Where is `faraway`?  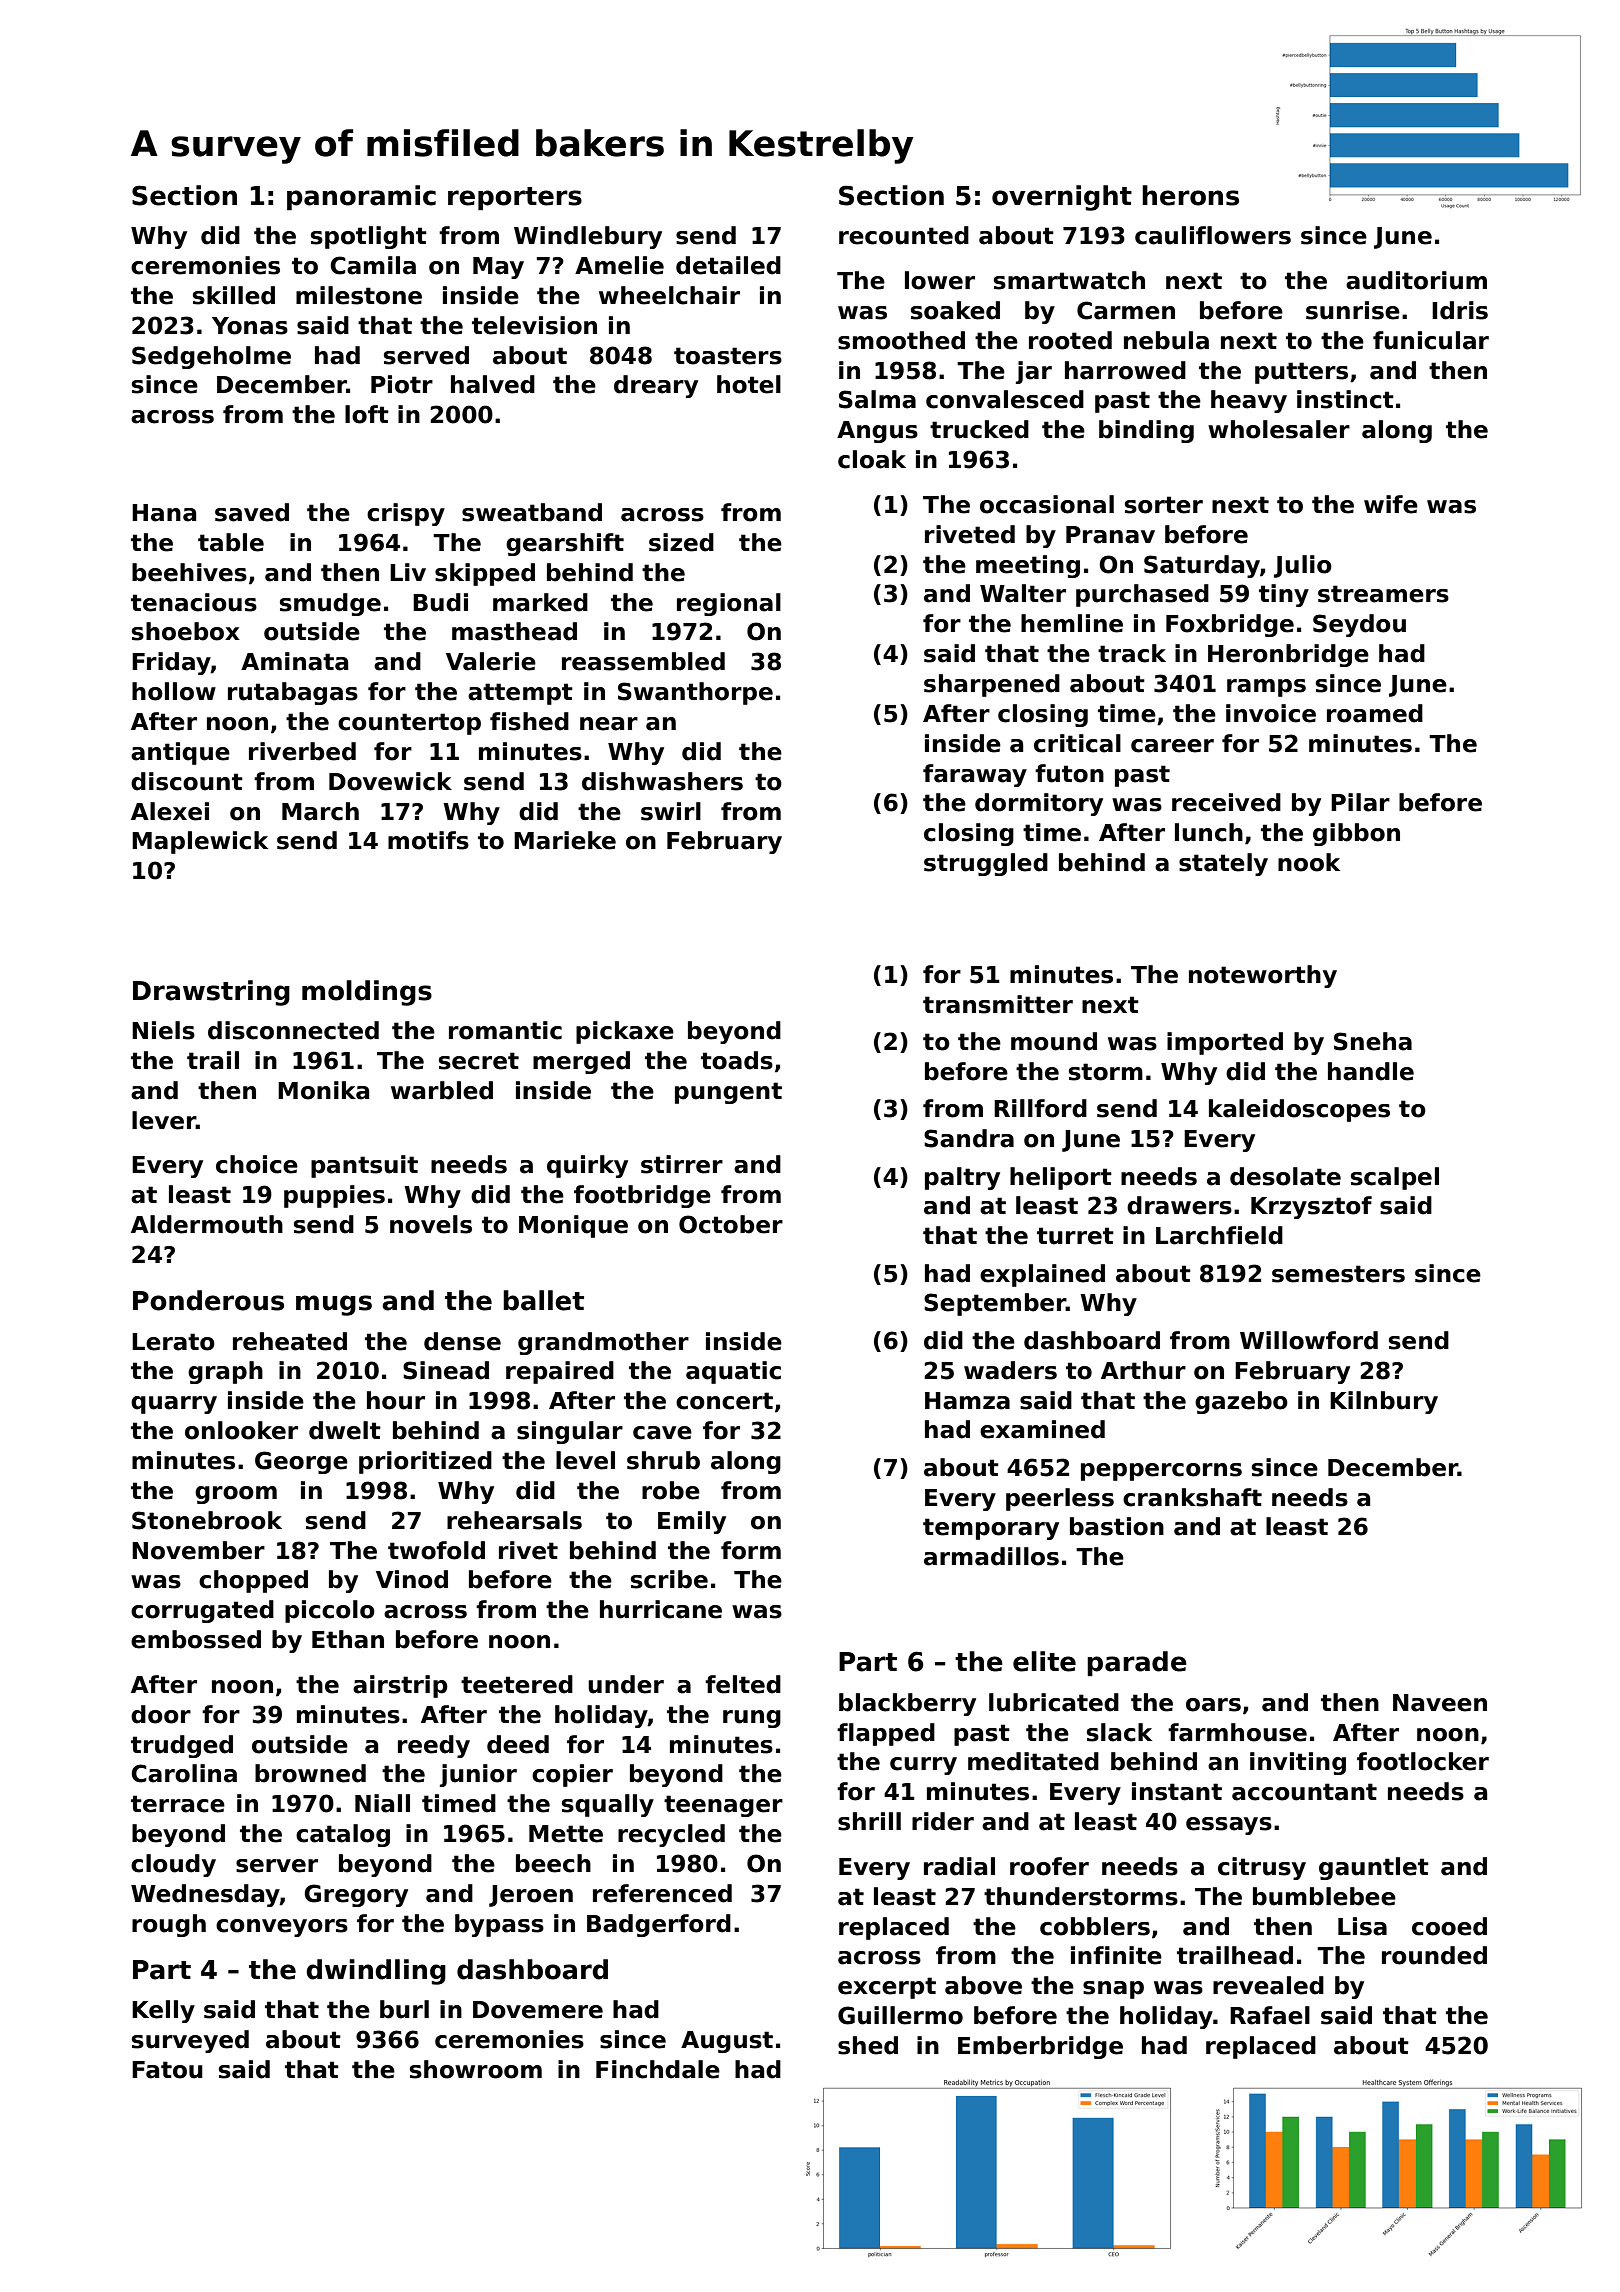 faraway is located at coordinates (975, 775).
